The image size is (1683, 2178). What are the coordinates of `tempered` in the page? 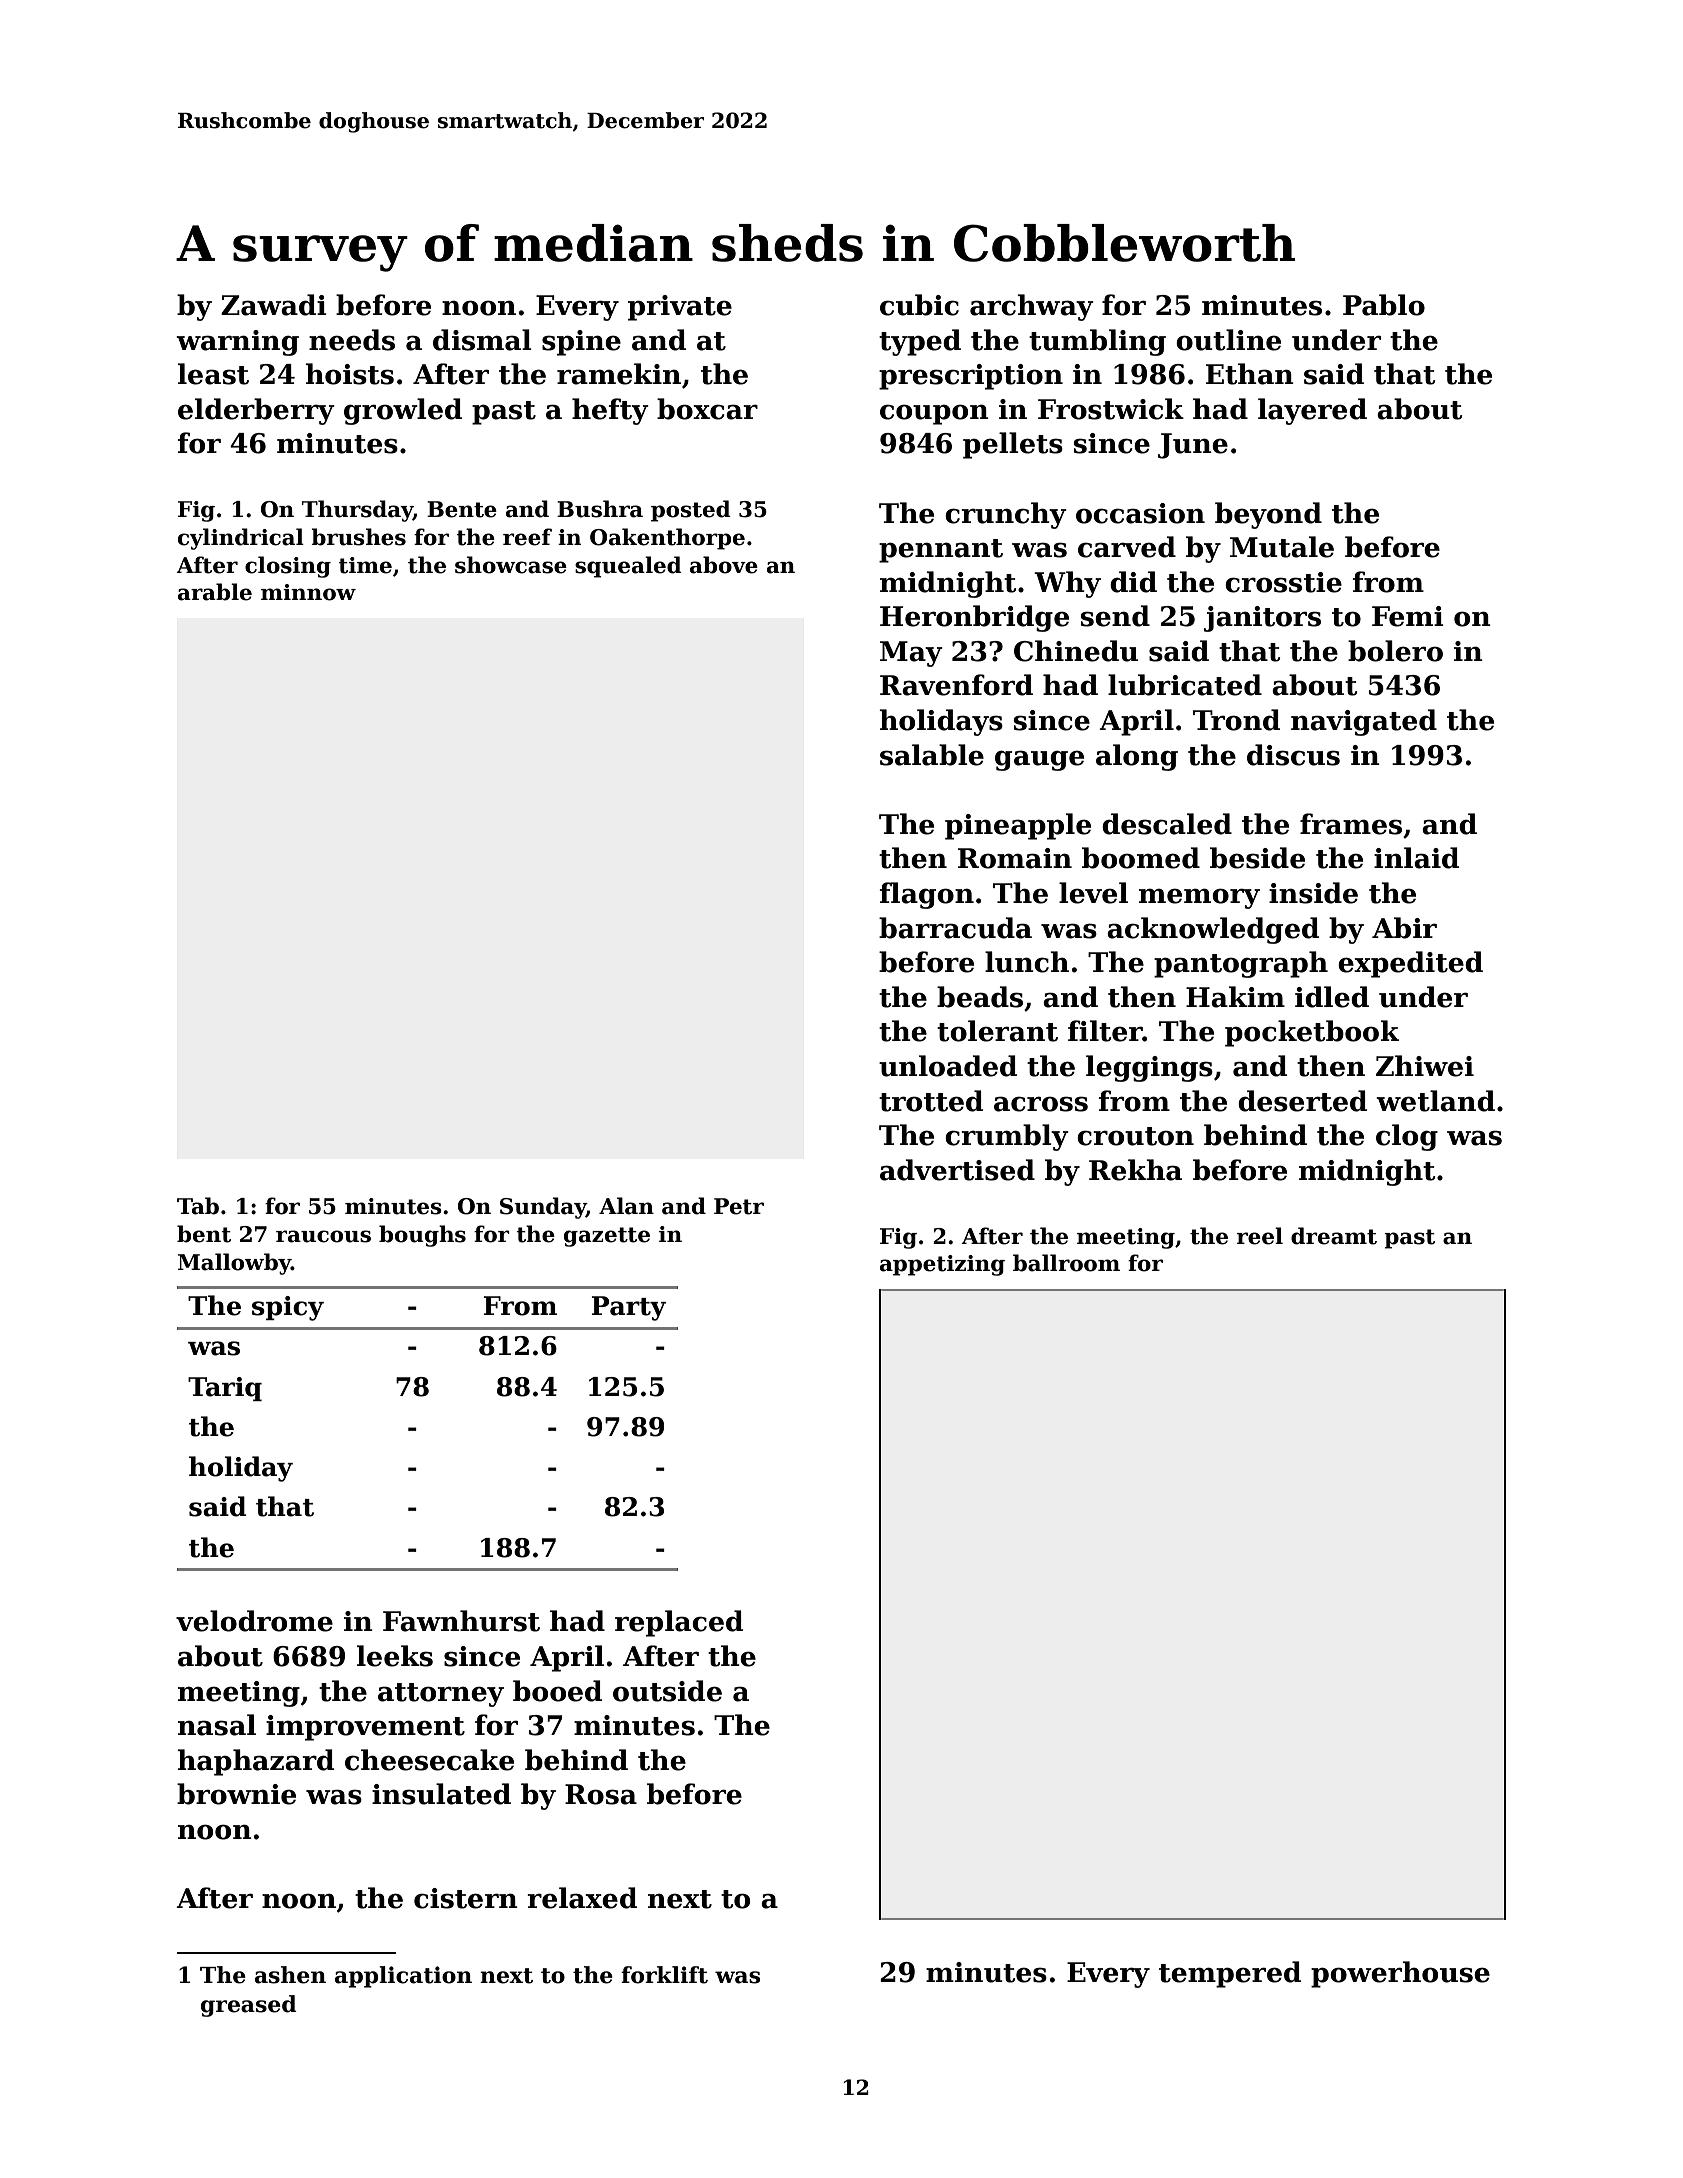 It's located at (1230, 1974).
